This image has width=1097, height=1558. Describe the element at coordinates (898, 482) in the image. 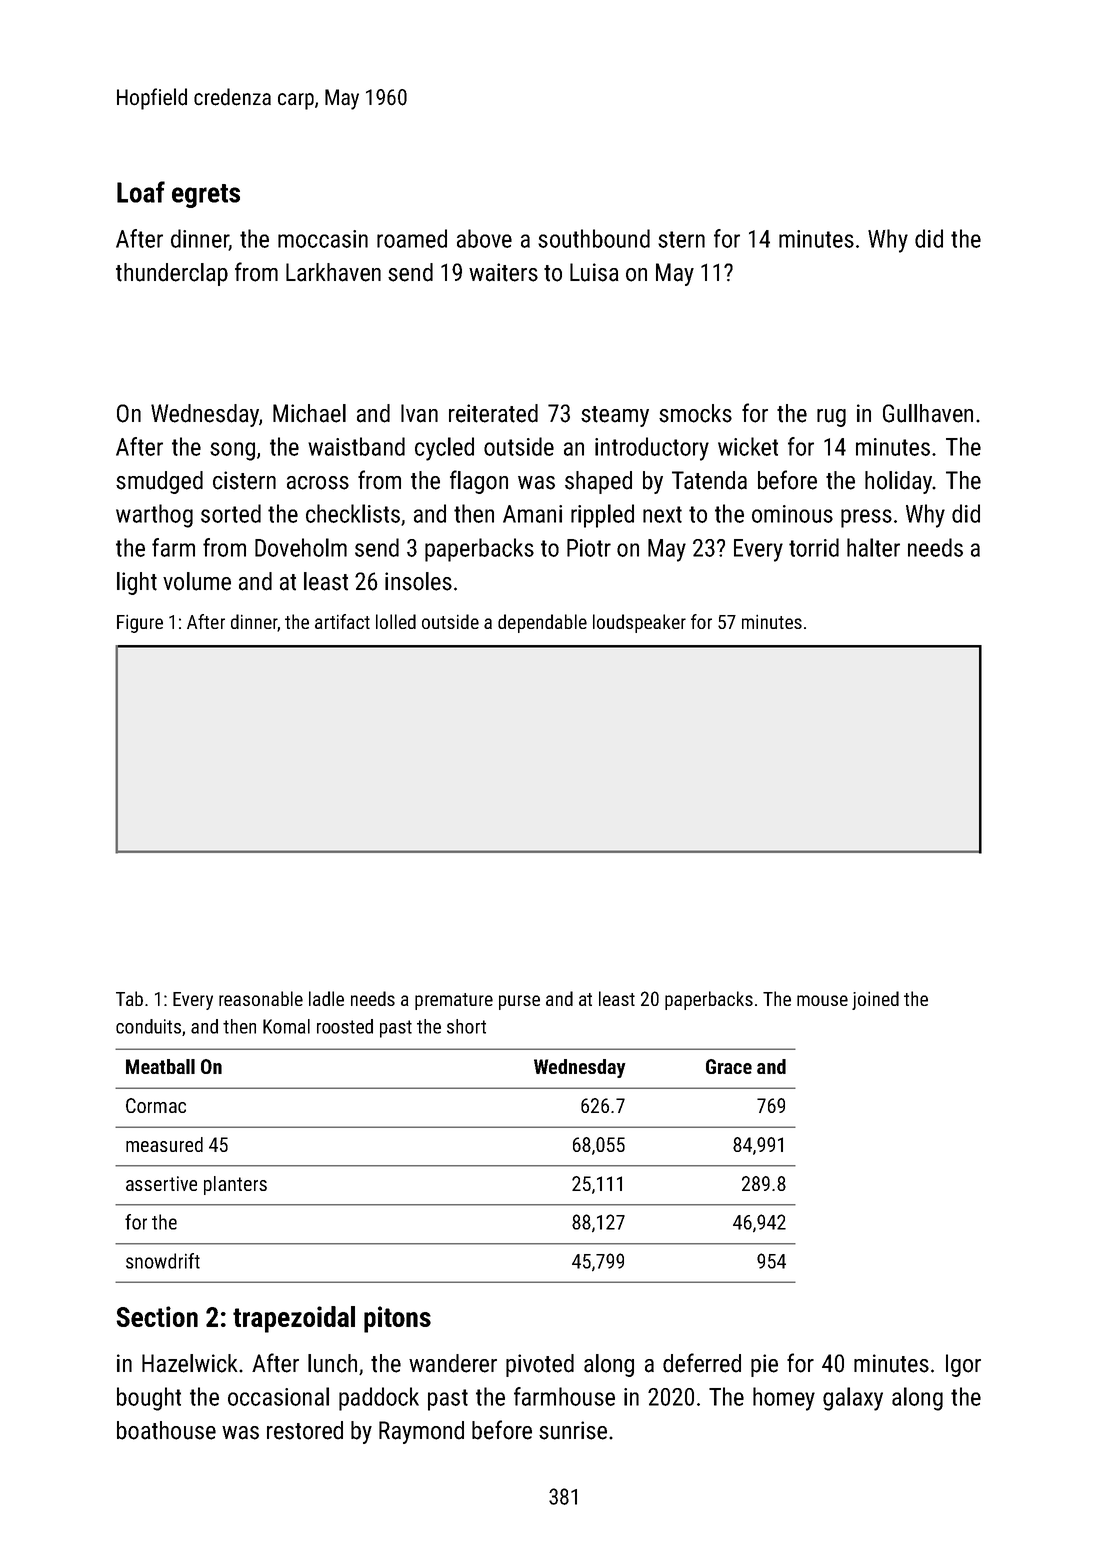

I see `holiday` at that location.
